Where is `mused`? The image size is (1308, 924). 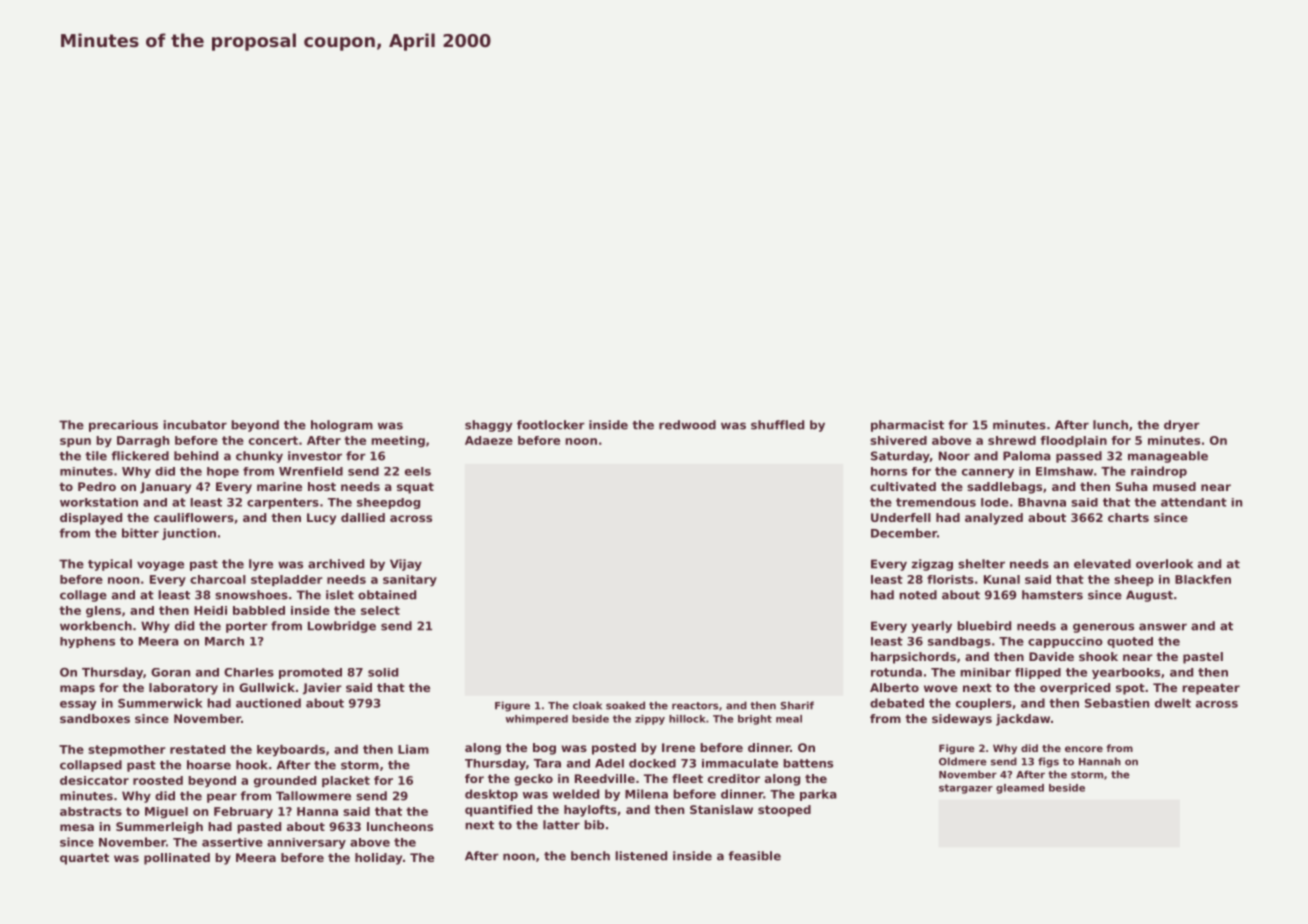
mused is located at coordinates (1174, 486).
